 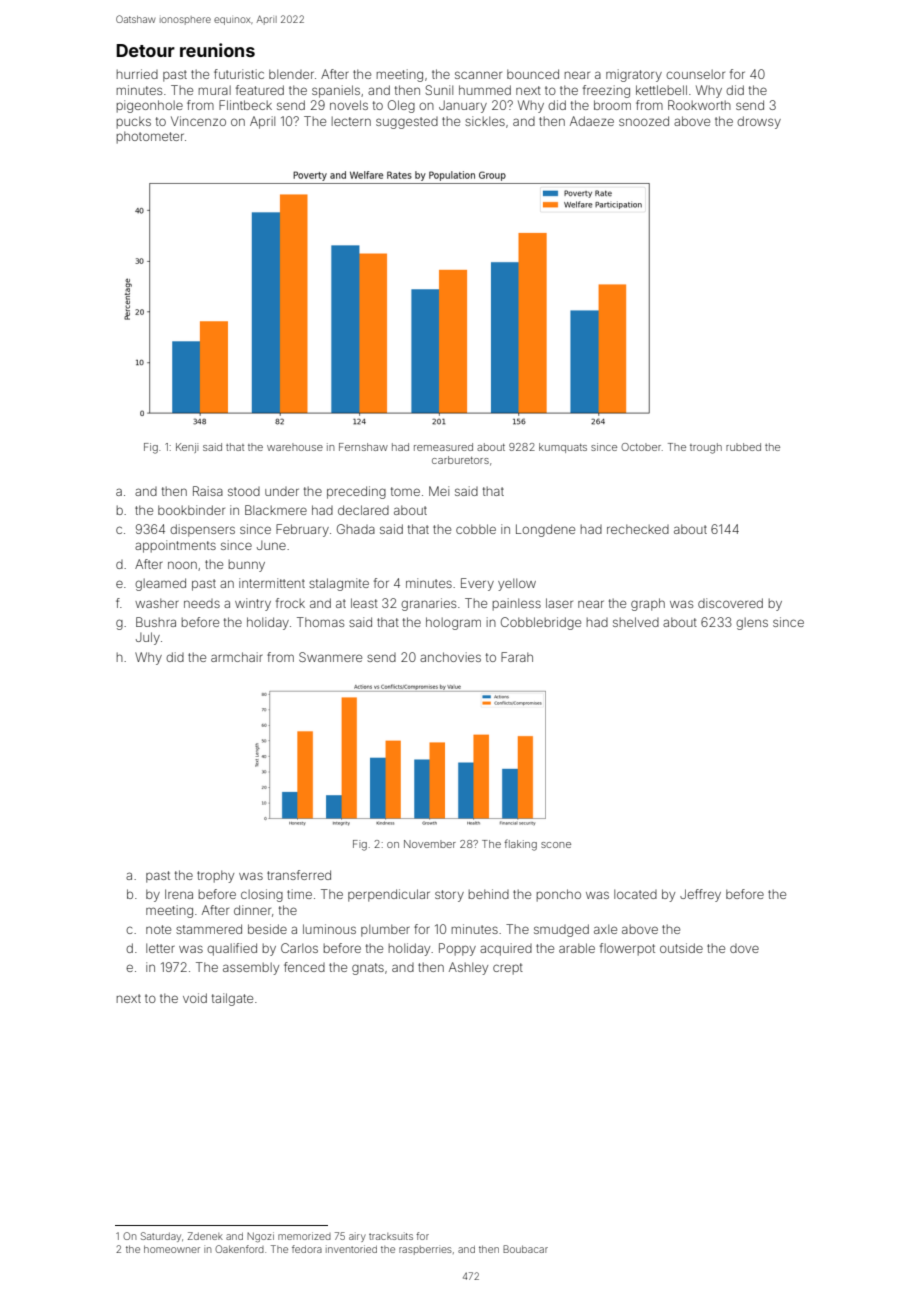 What do you see at coordinates (198, 121) in the screenshot?
I see `Vincenzo` at bounding box center [198, 121].
